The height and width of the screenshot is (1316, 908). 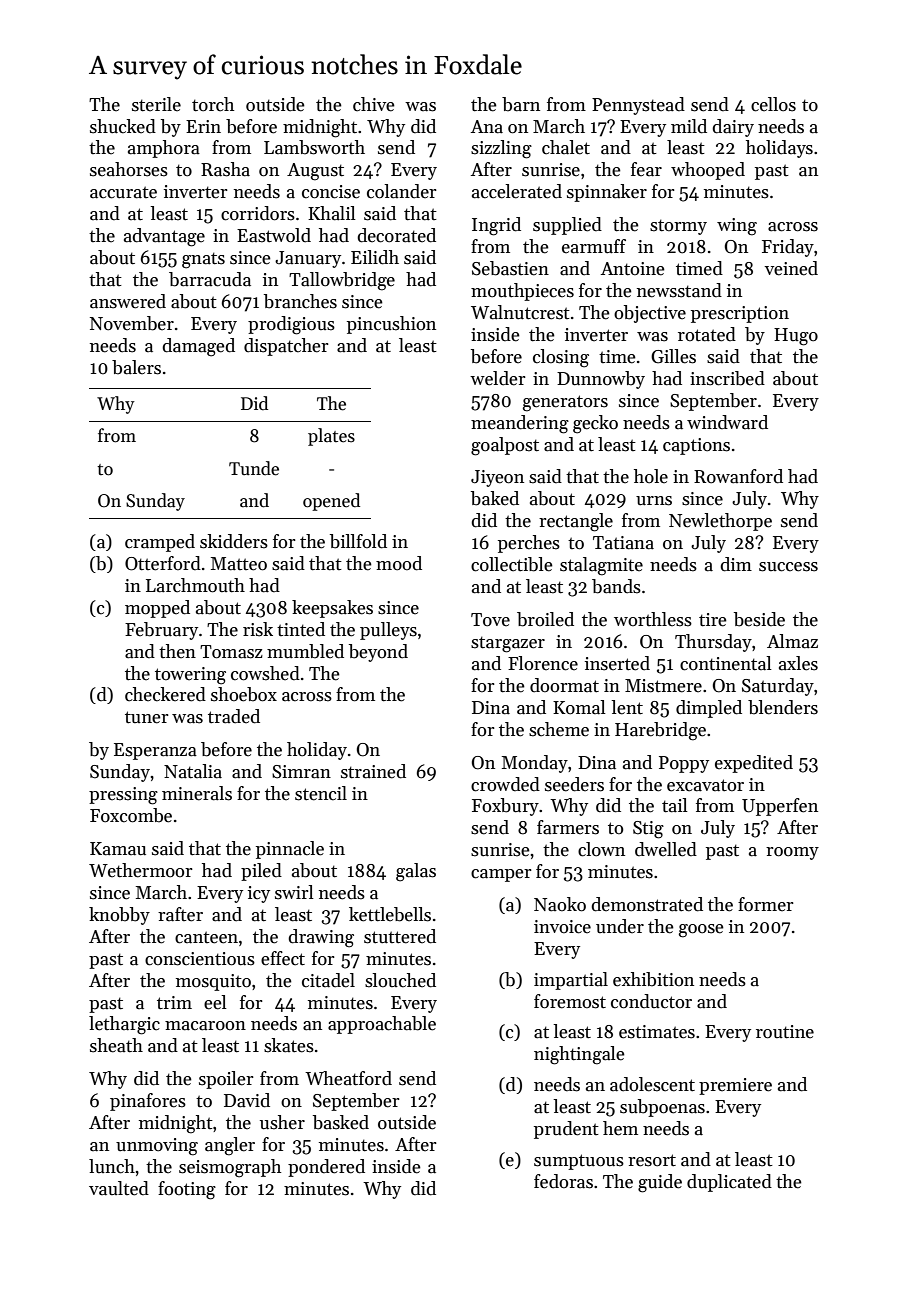 What do you see at coordinates (373, 771) in the screenshot?
I see `strained` at bounding box center [373, 771].
